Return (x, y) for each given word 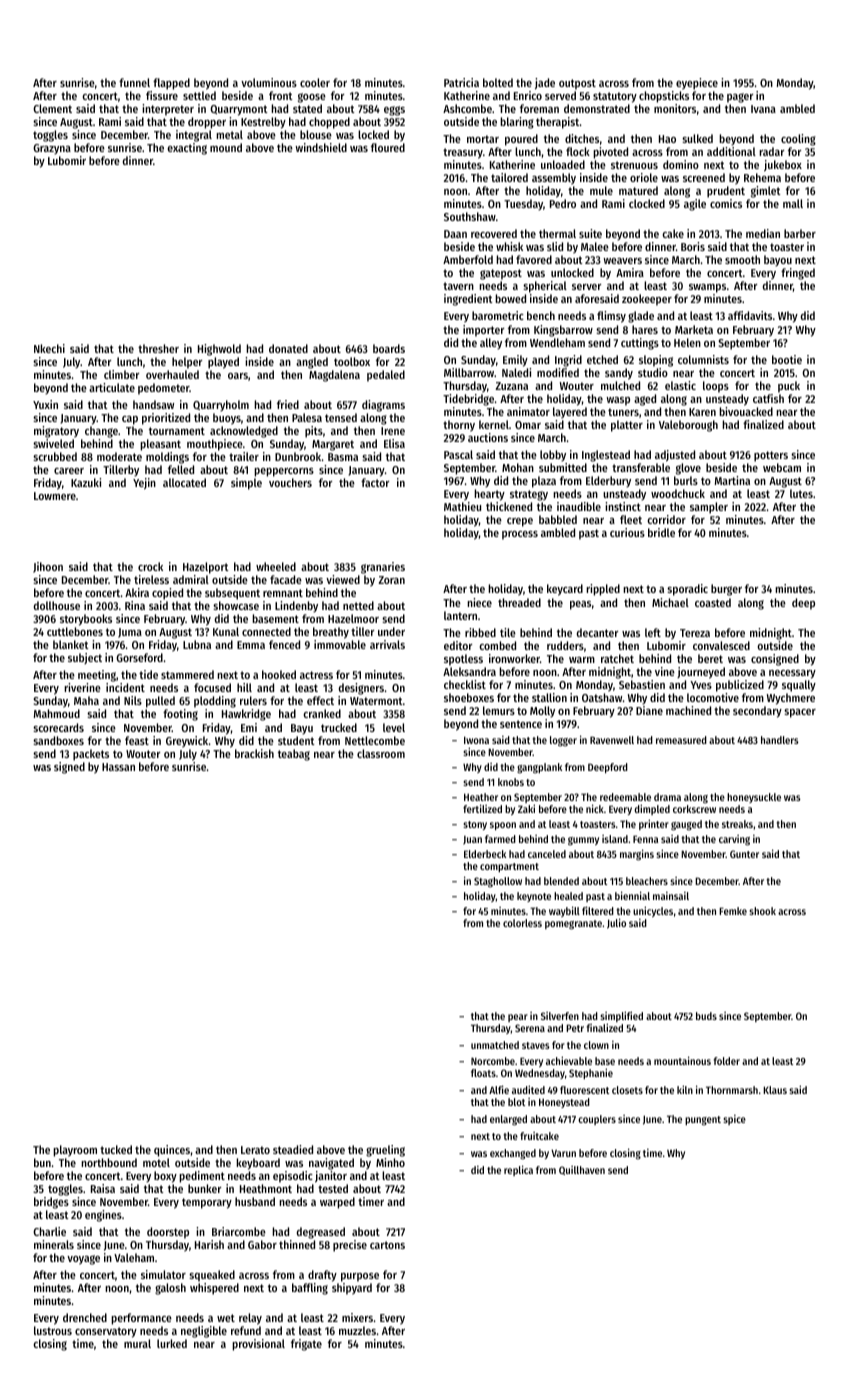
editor (458, 645)
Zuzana (511, 386)
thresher (158, 348)
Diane (649, 710)
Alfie (499, 1089)
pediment (202, 1177)
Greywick (187, 742)
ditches (582, 138)
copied (167, 594)
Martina (732, 480)
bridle (661, 532)
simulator (163, 1274)
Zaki (526, 809)
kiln (685, 1089)
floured (388, 147)
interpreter (168, 110)
